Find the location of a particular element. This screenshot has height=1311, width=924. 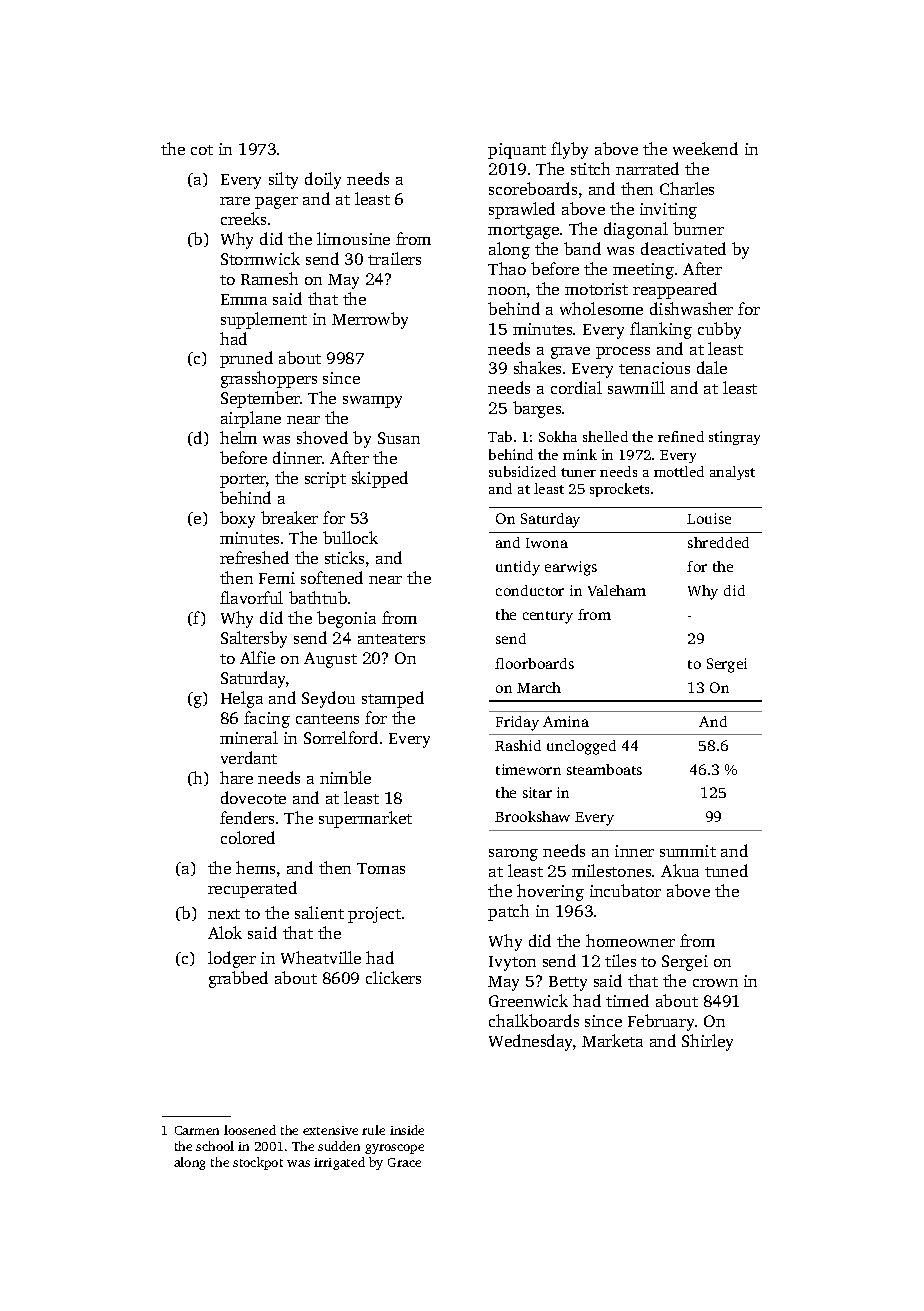

sprockets is located at coordinates (619, 490).
